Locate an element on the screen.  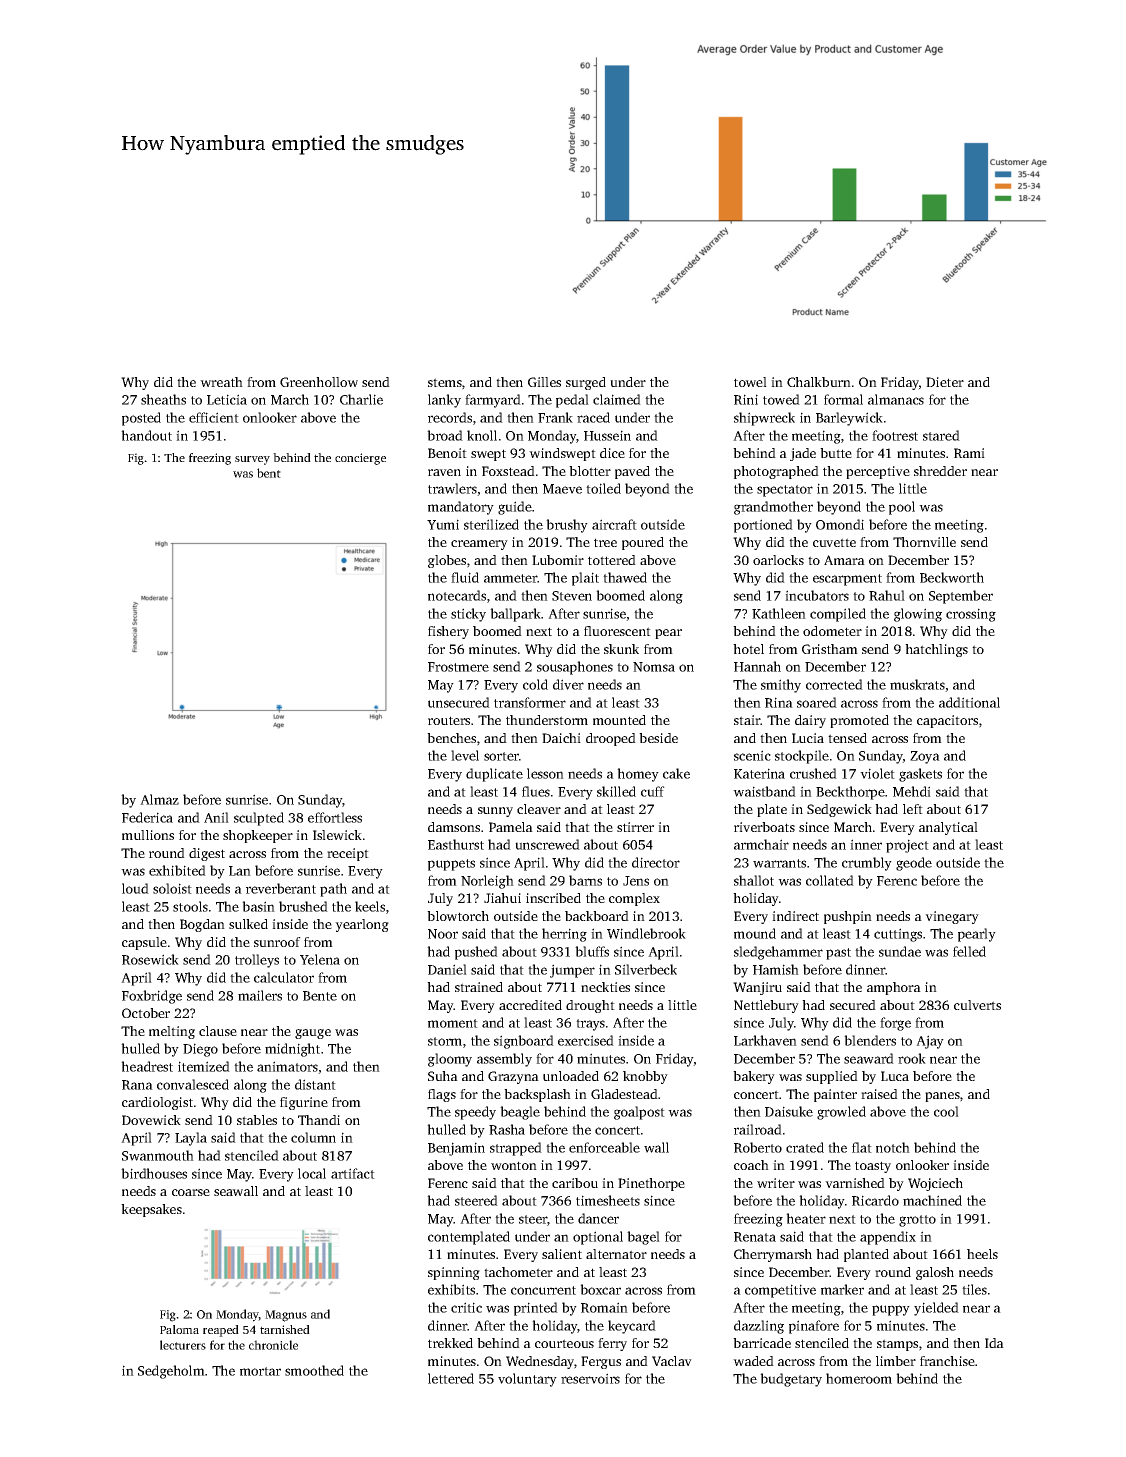
towel is located at coordinates (750, 382).
